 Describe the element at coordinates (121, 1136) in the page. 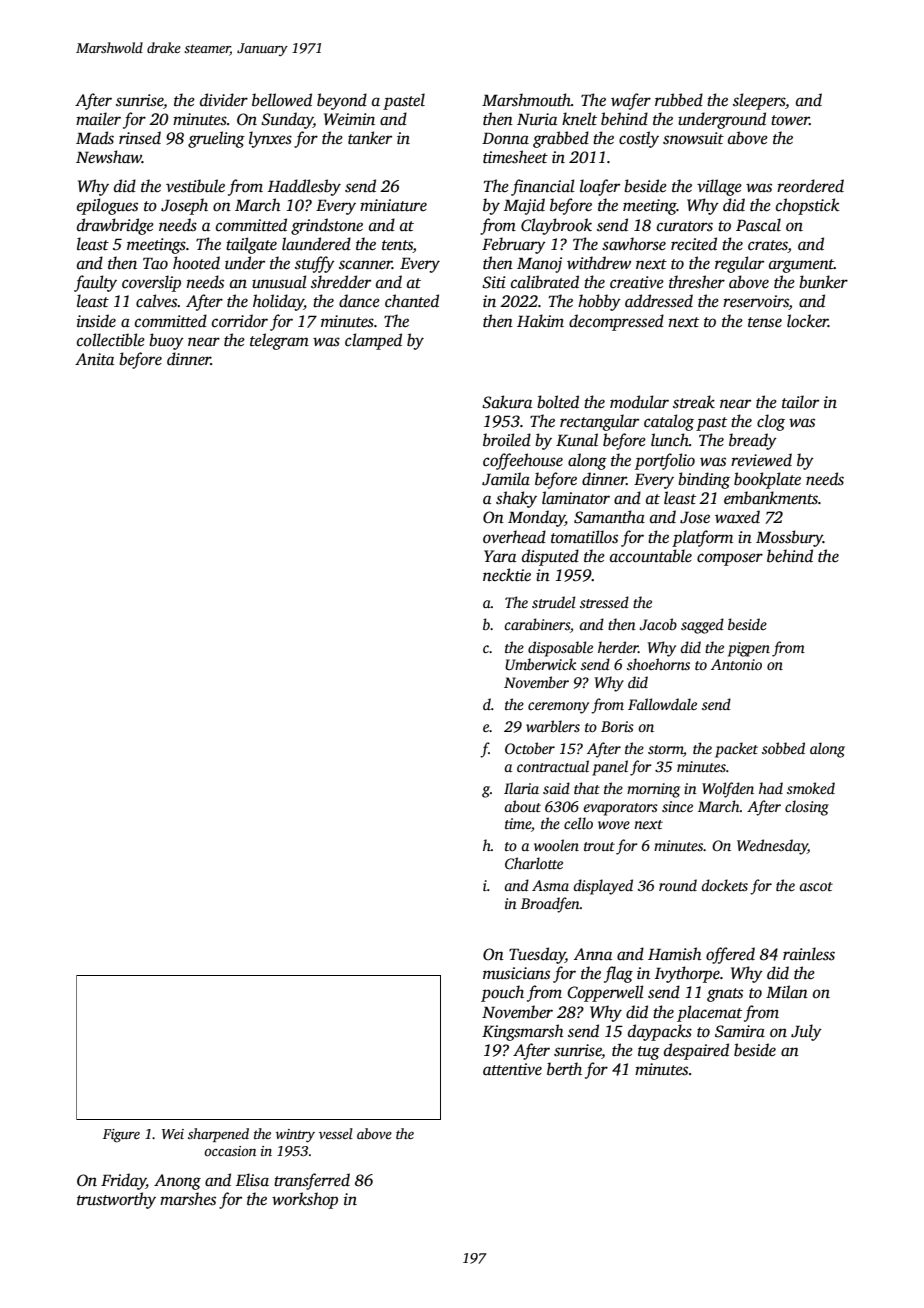

I see `Figure` at that location.
